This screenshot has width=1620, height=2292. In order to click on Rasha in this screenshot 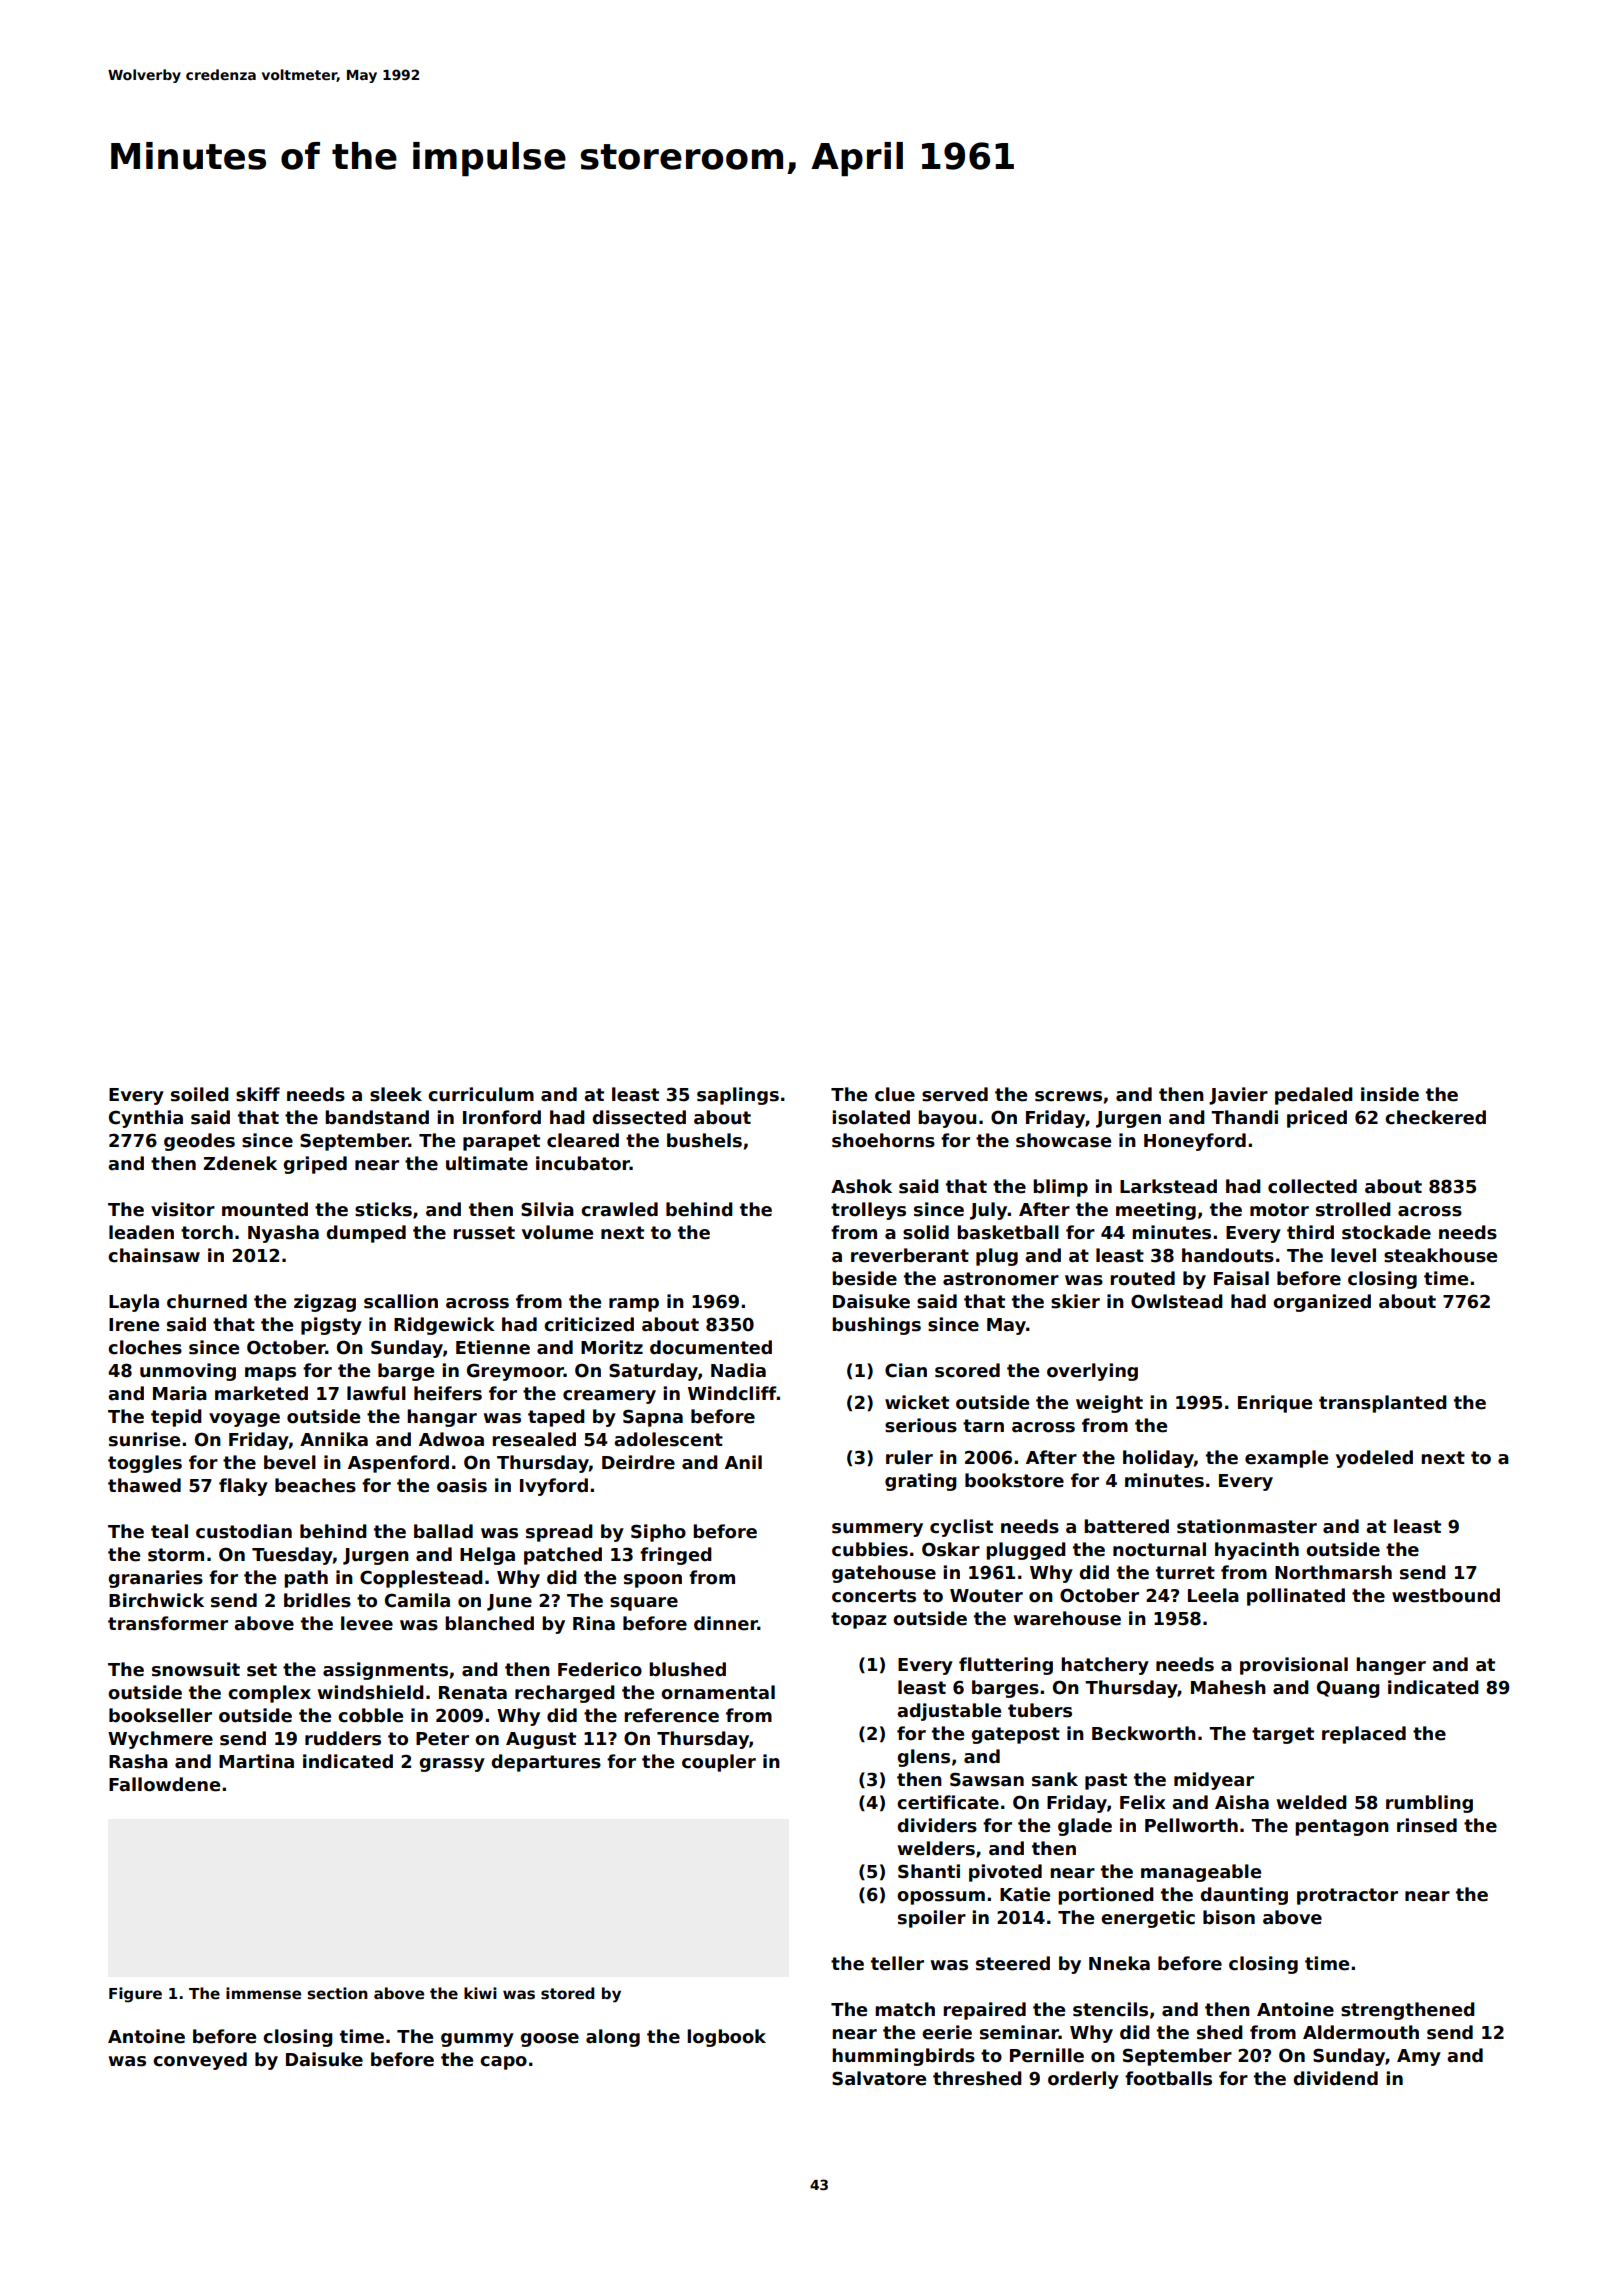, I will do `click(138, 1761)`.
